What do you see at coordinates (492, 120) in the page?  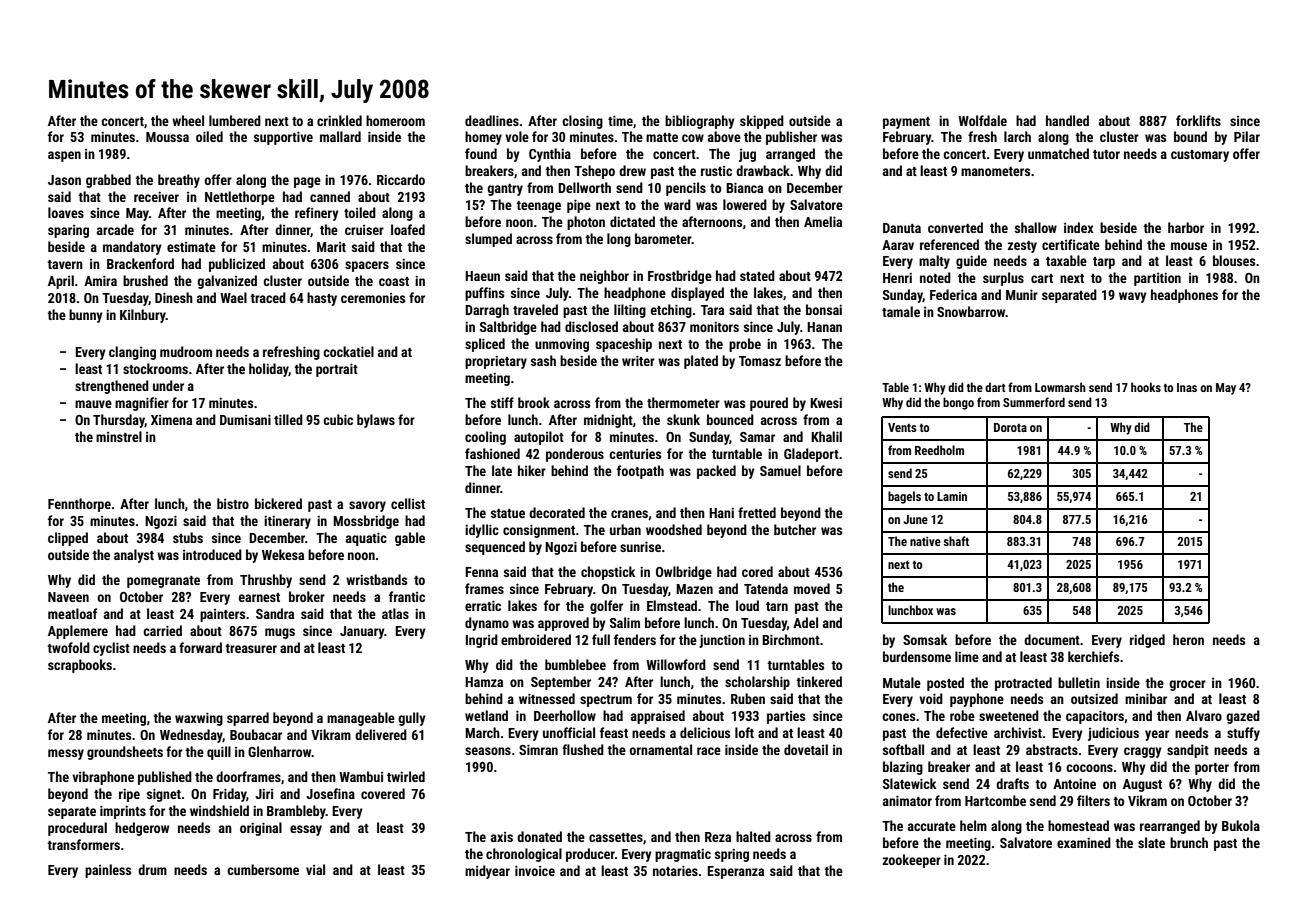 I see `deadlines` at bounding box center [492, 120].
